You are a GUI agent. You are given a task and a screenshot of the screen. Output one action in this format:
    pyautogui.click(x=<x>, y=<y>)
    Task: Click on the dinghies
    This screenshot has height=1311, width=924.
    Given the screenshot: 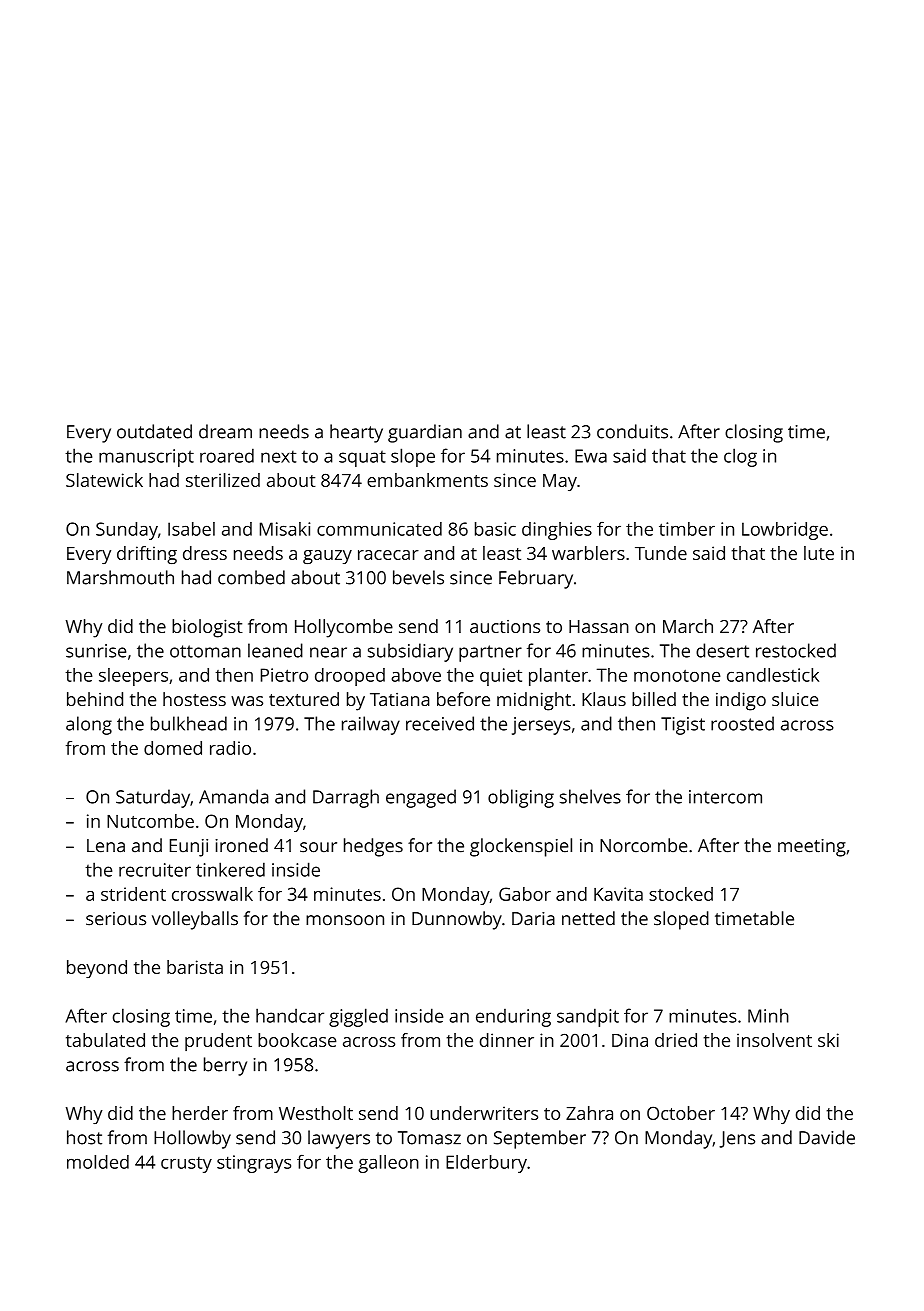 What is the action you would take?
    pyautogui.click(x=557, y=531)
